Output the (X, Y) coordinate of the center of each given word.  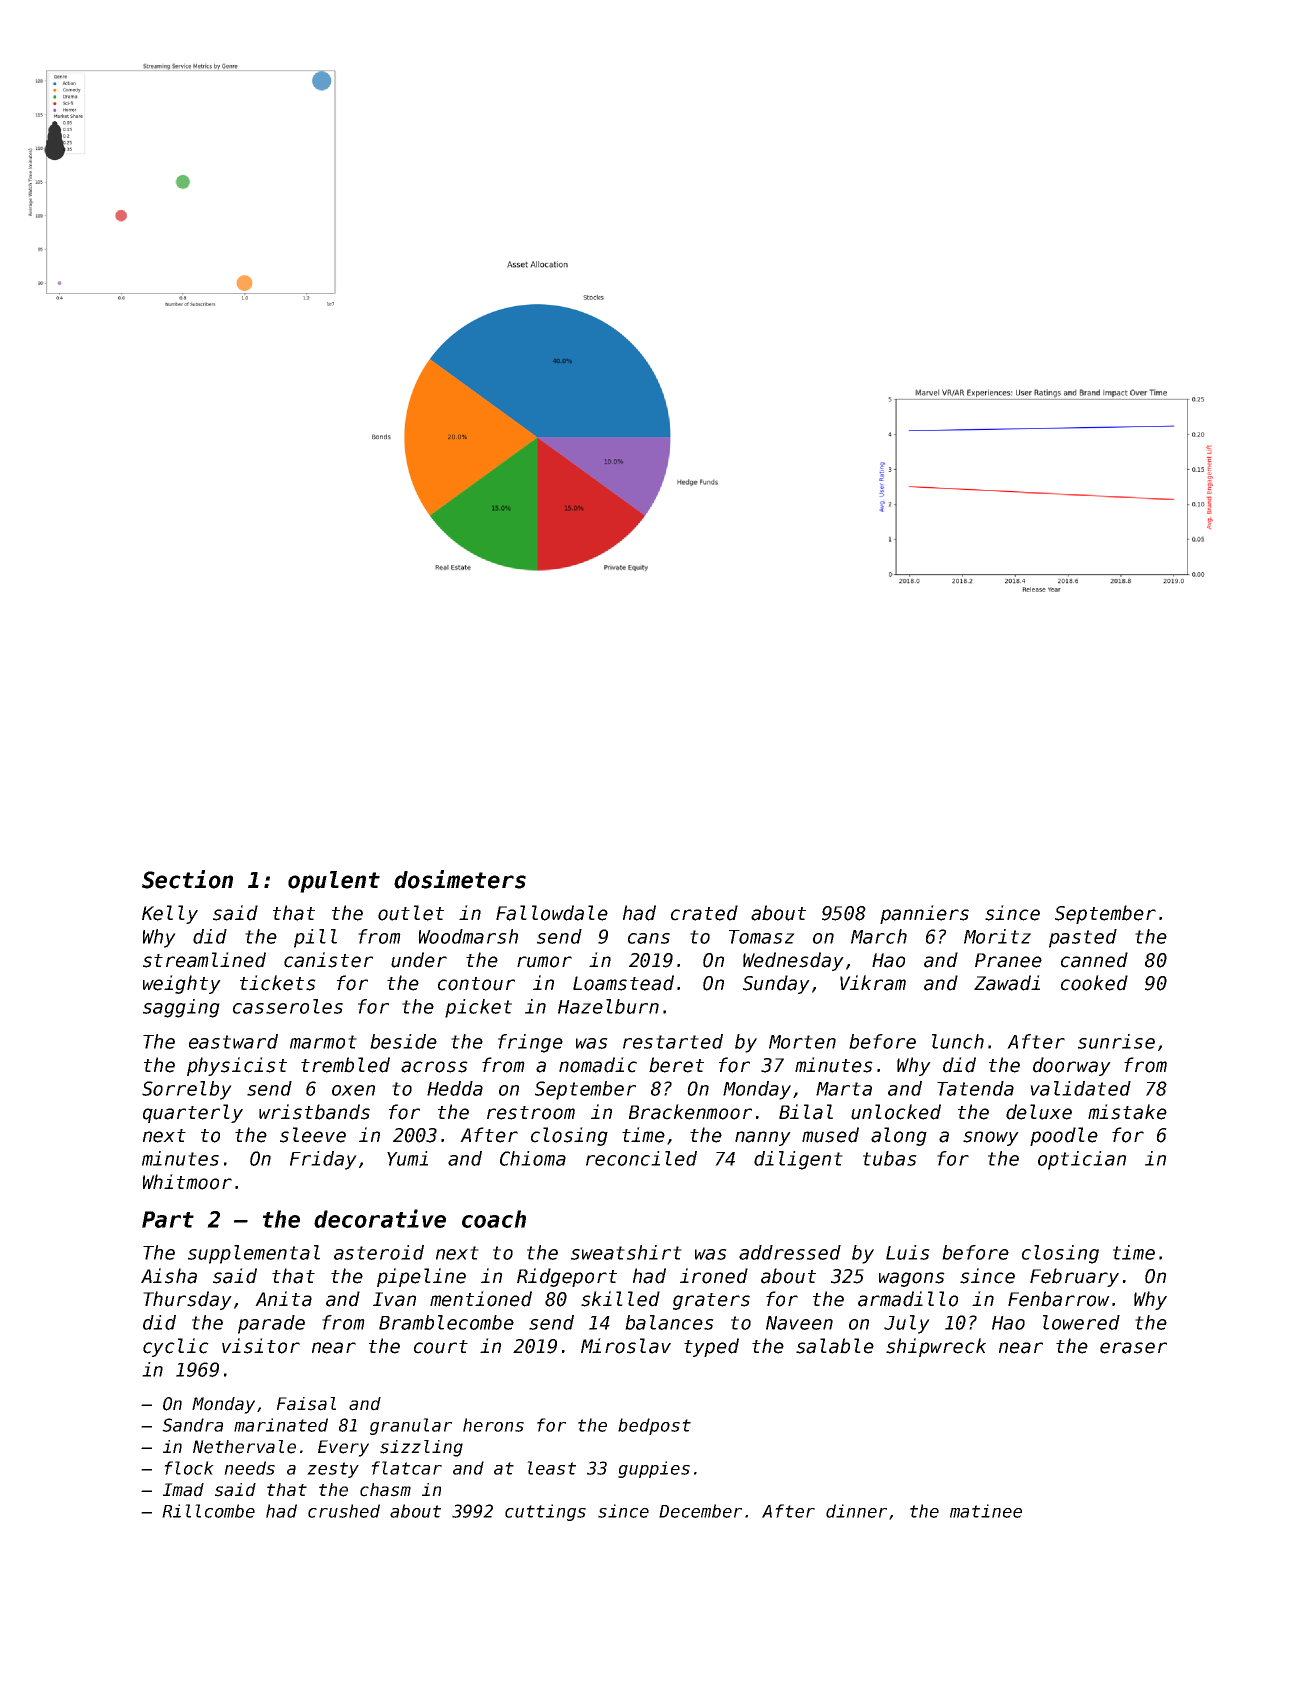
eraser (1133, 1348)
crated (704, 913)
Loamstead (623, 983)
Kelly (170, 914)
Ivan (394, 1299)
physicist (237, 1066)
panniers (924, 914)
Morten (802, 1042)
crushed (344, 1511)
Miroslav (626, 1346)
